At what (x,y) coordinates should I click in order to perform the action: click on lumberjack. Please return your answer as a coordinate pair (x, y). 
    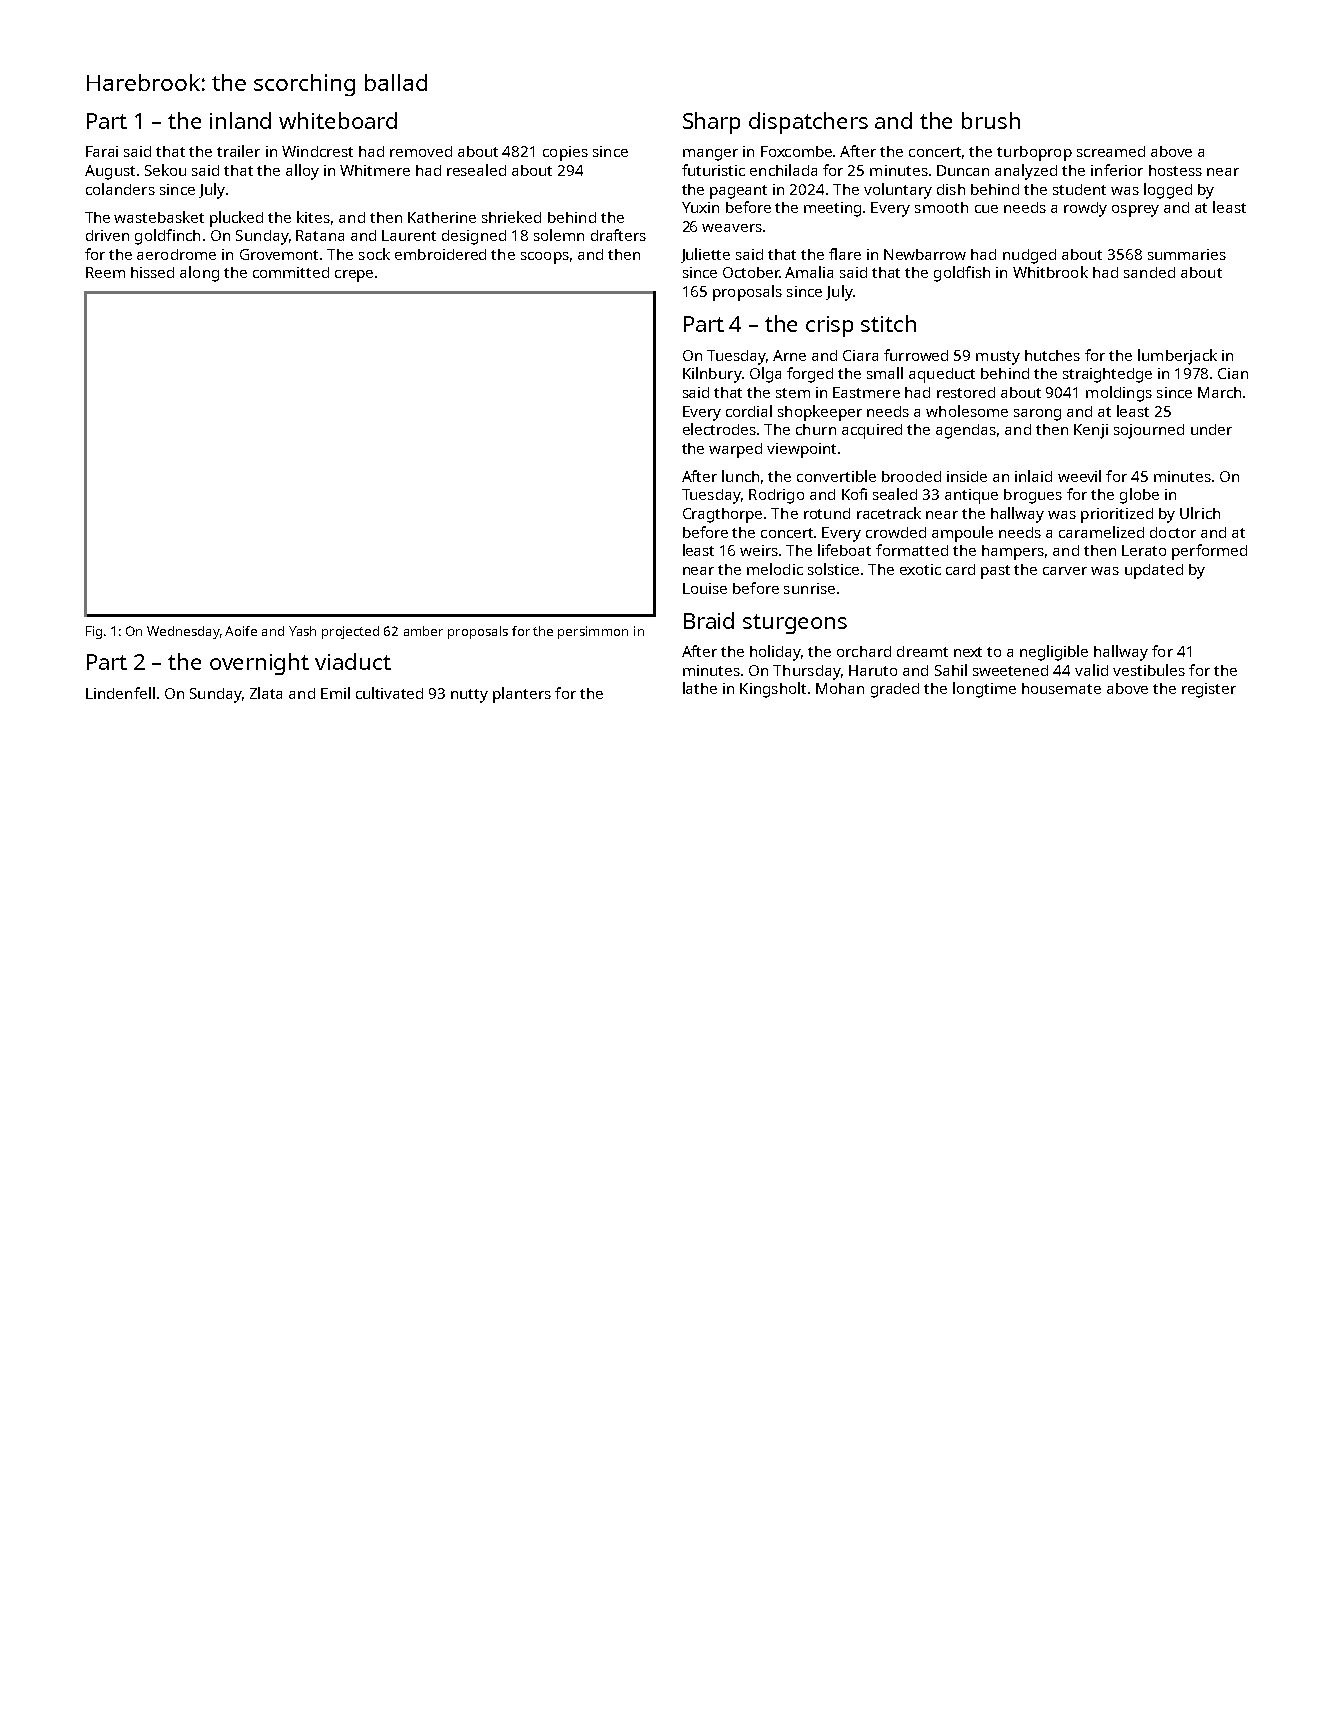
    Looking at the image, I should click on (1177, 357).
